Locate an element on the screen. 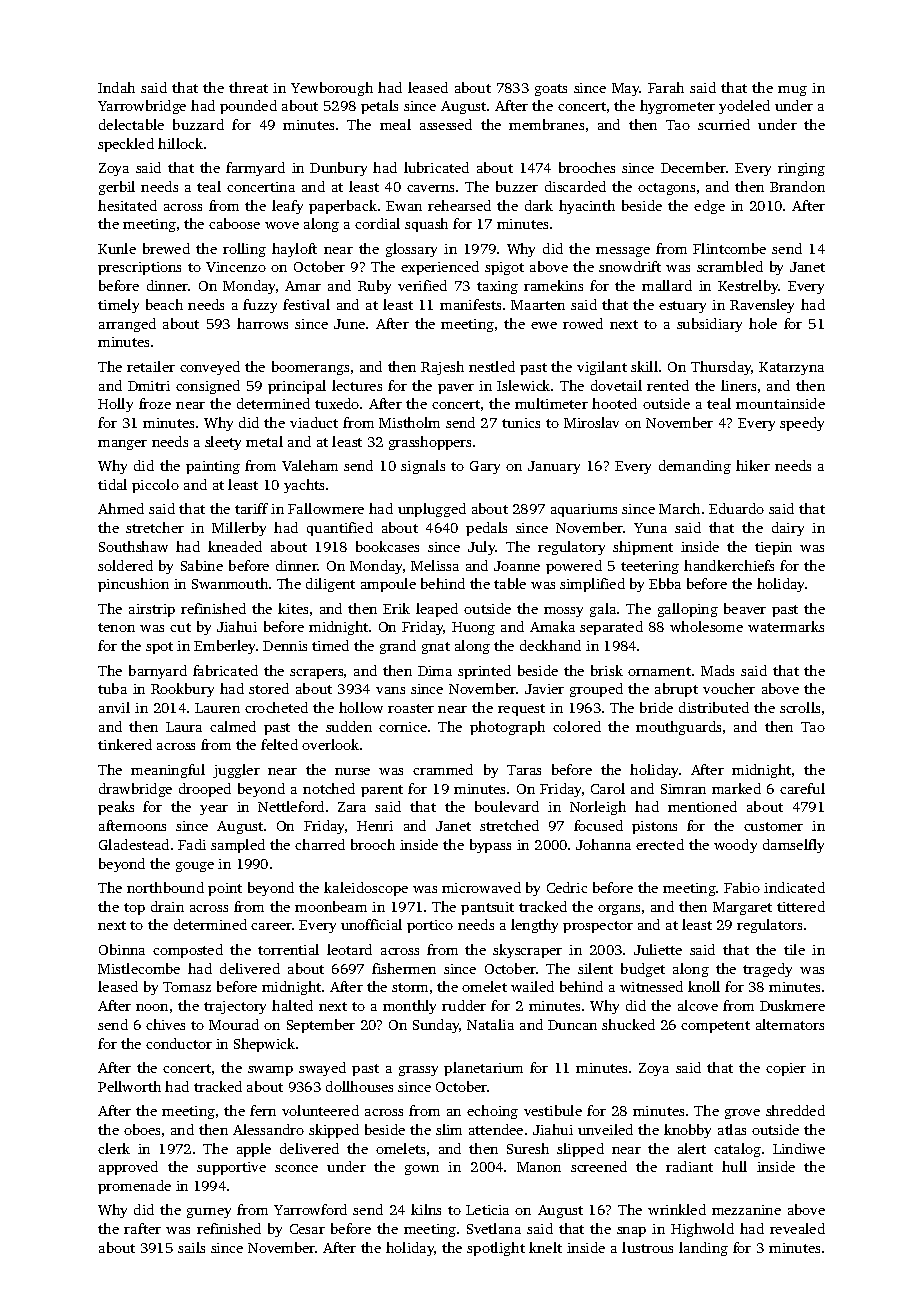  unplugged is located at coordinates (432, 510).
